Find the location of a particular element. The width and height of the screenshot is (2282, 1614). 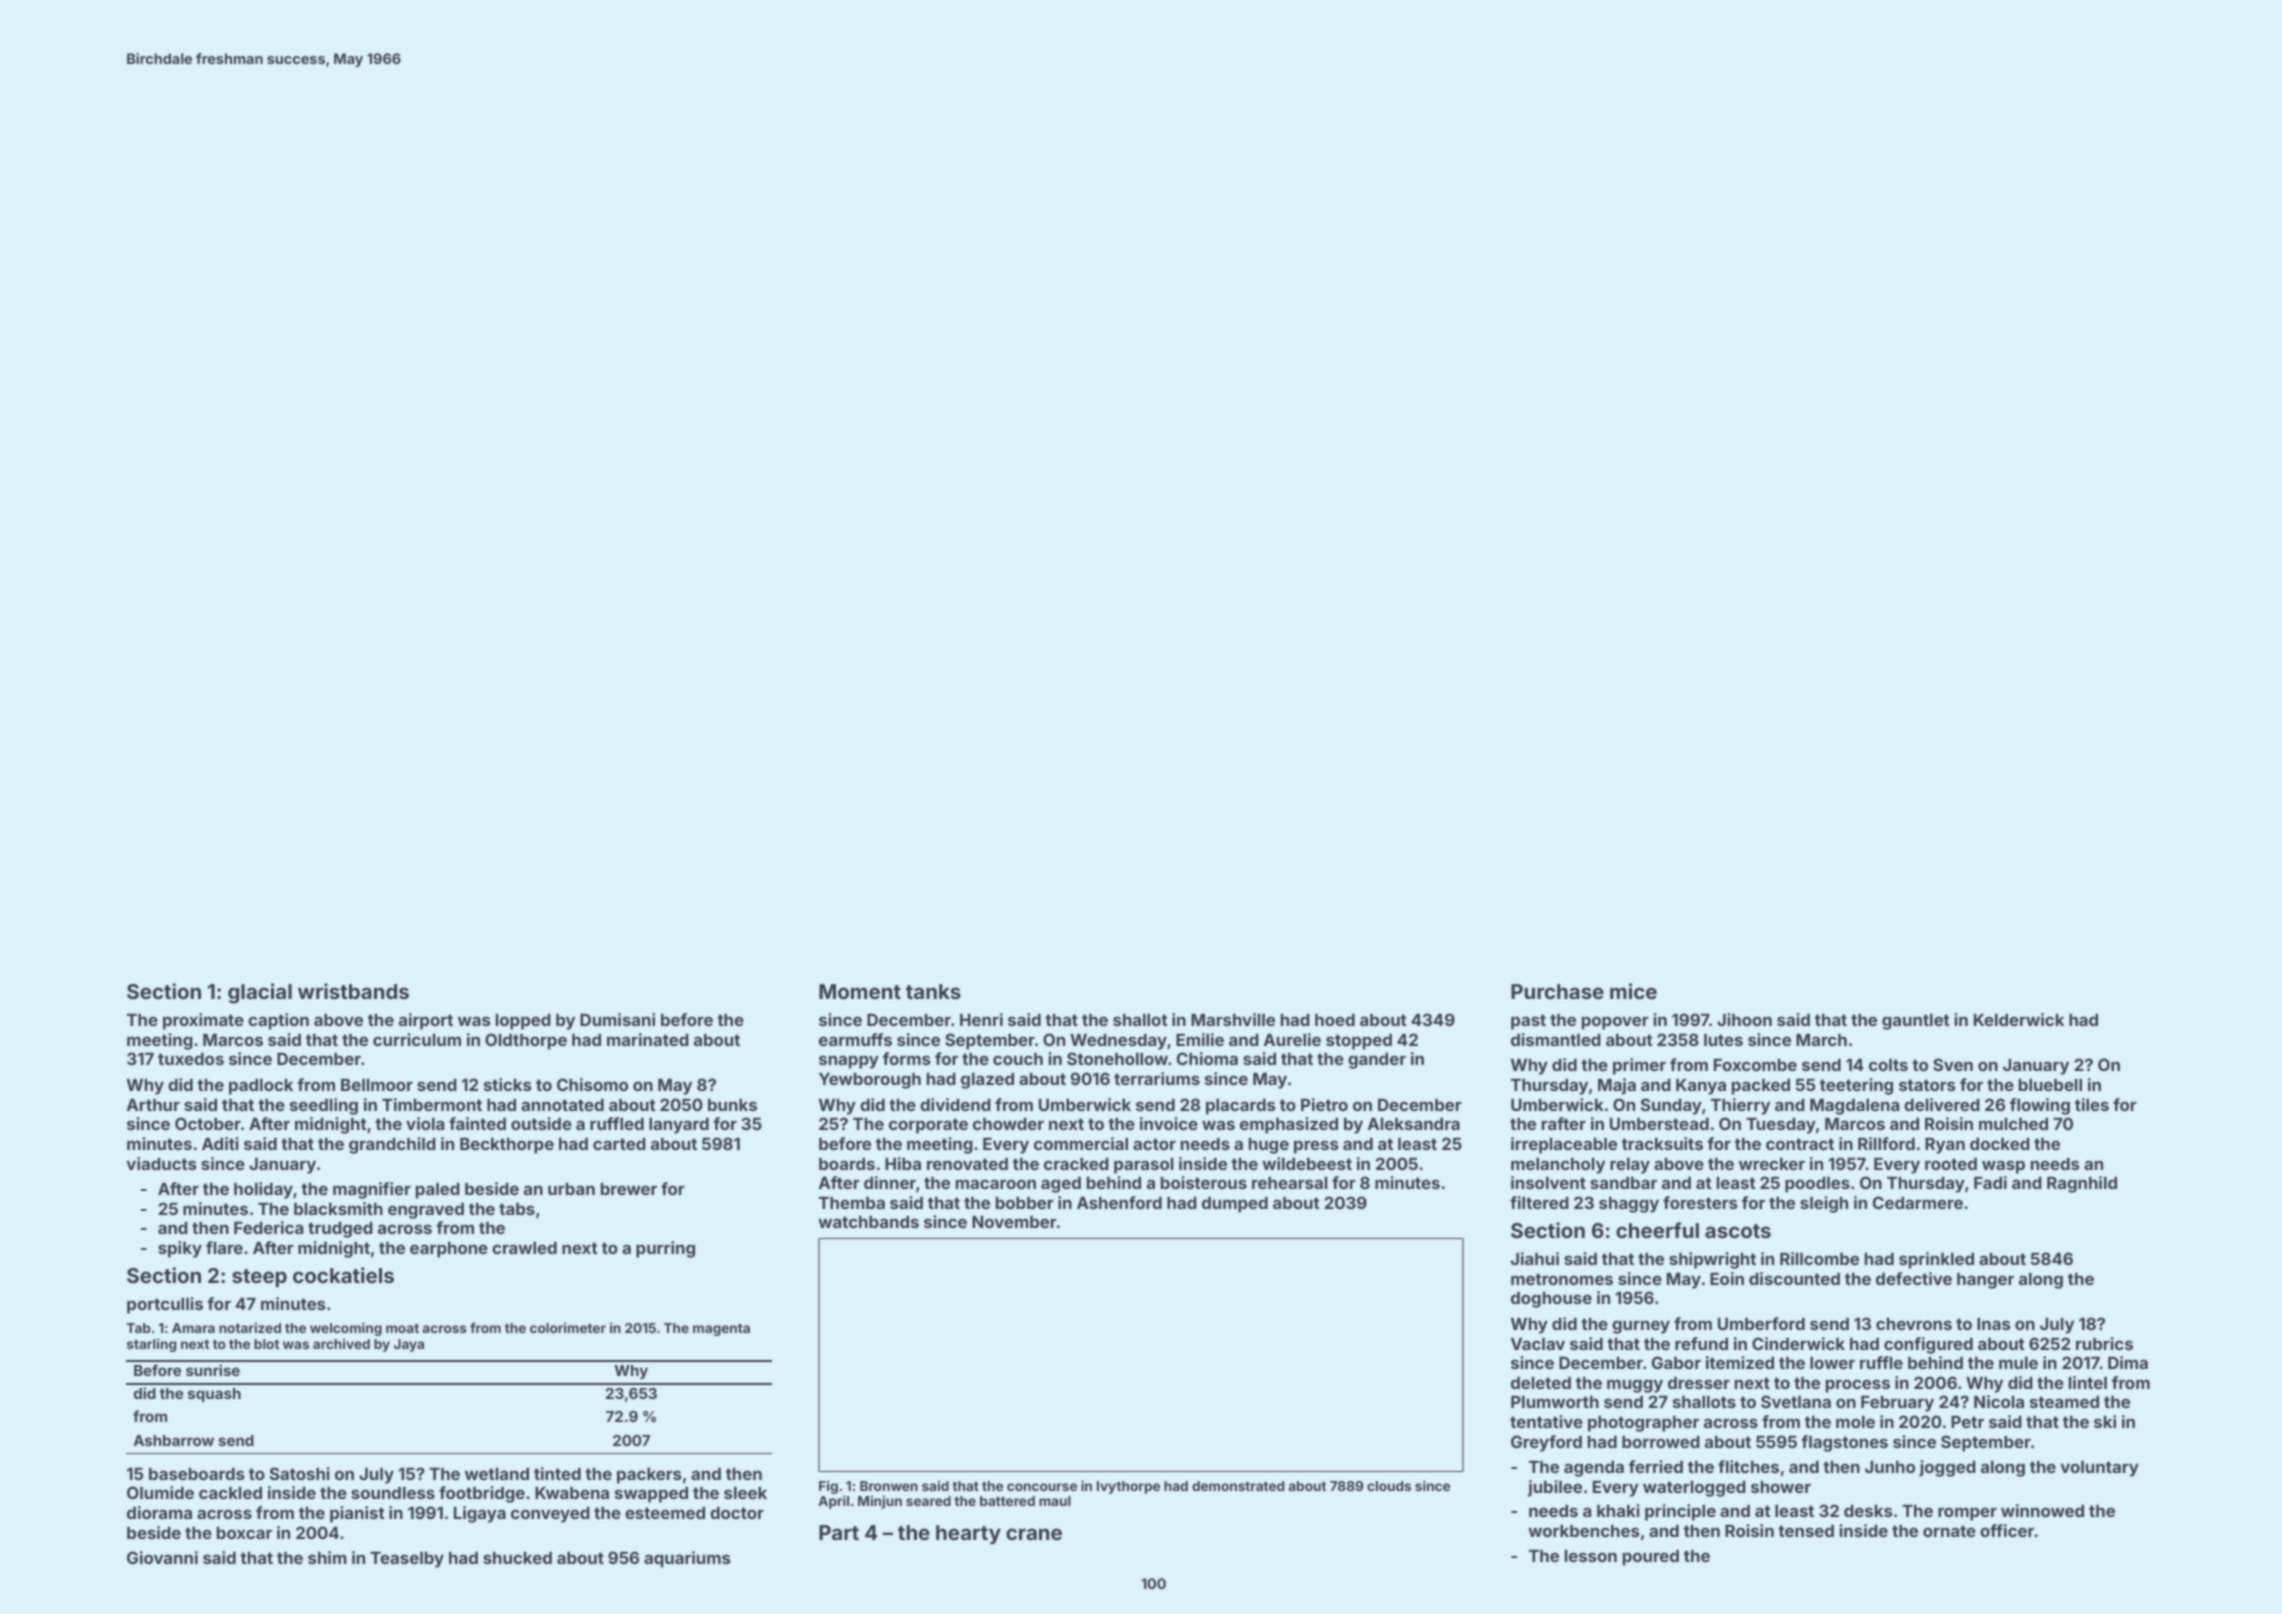

airport is located at coordinates (426, 1021).
